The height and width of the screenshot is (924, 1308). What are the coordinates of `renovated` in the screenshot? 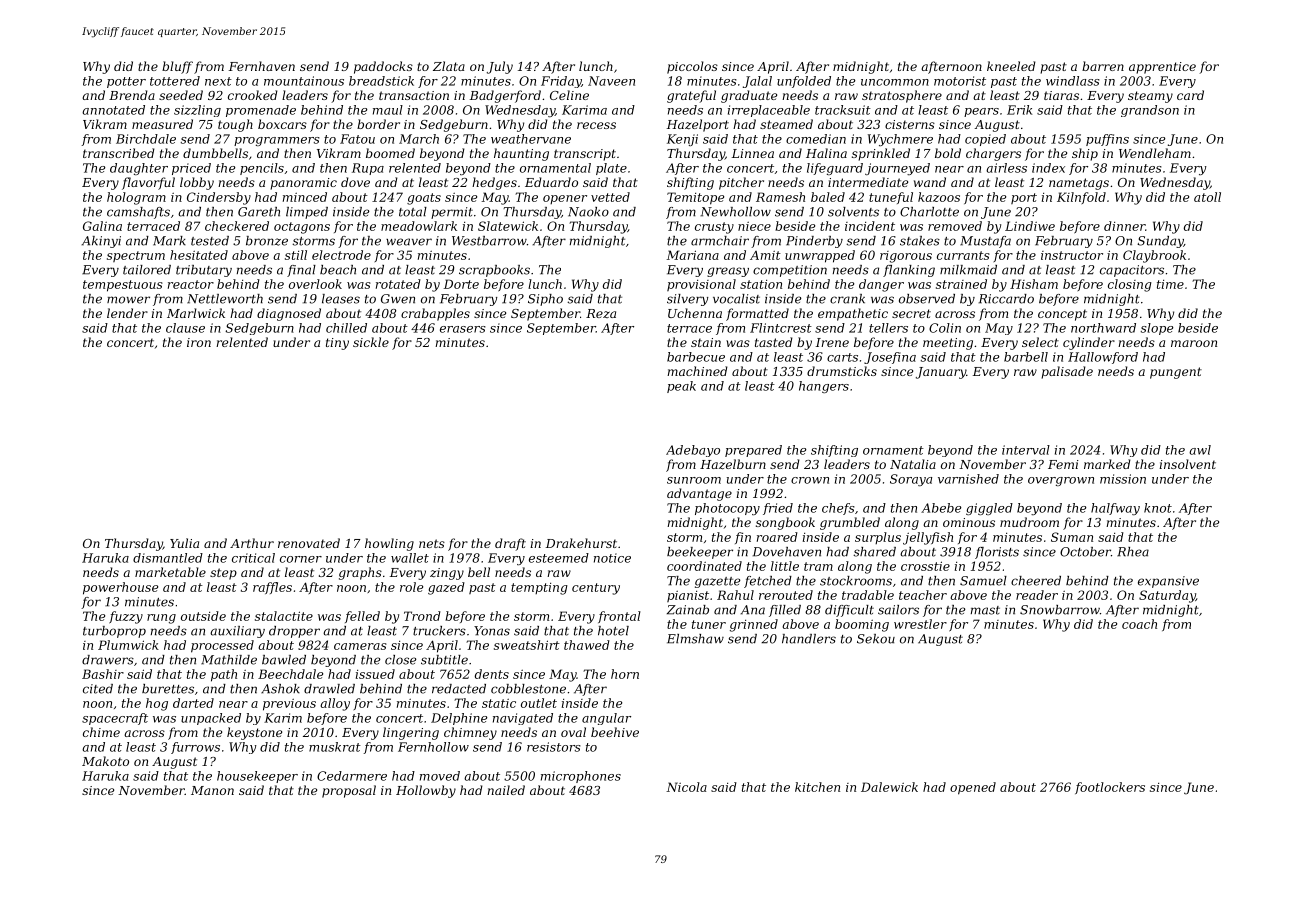 It's located at (309, 543).
